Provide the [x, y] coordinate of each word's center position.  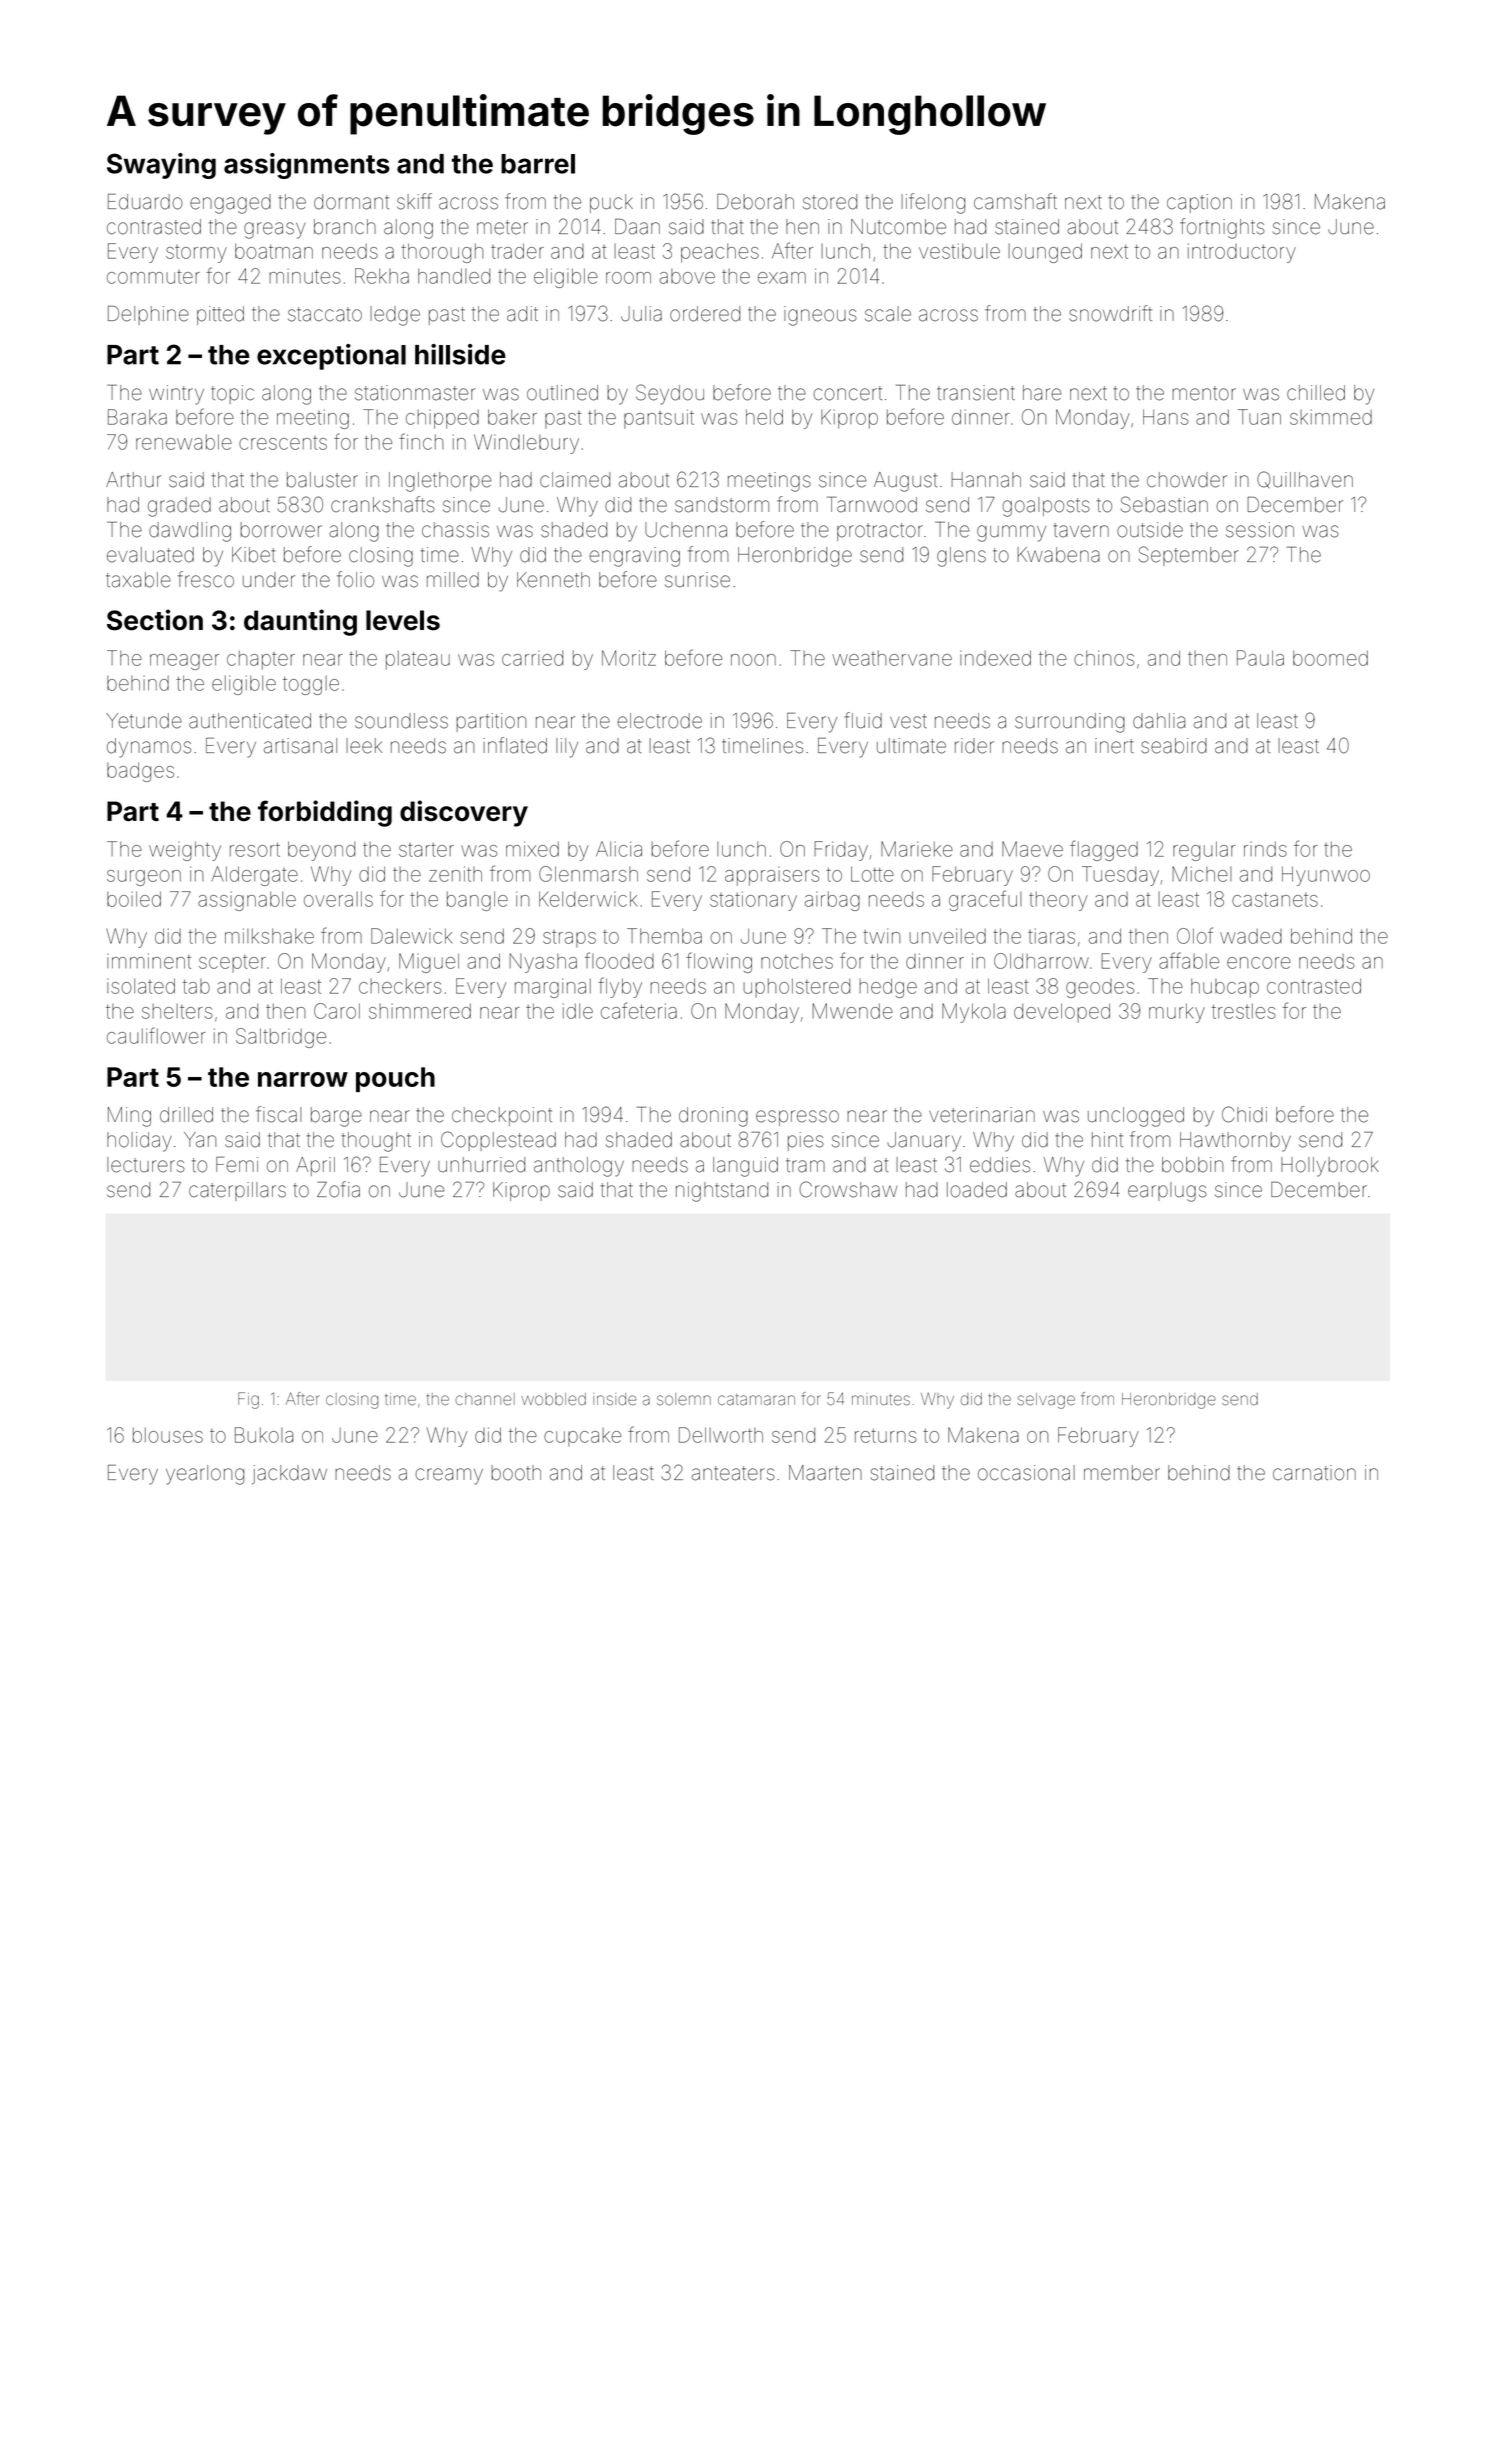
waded [1251, 936]
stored [830, 202]
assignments [307, 166]
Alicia [619, 849]
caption [1199, 203]
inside [615, 1399]
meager [184, 662]
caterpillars [237, 1191]
